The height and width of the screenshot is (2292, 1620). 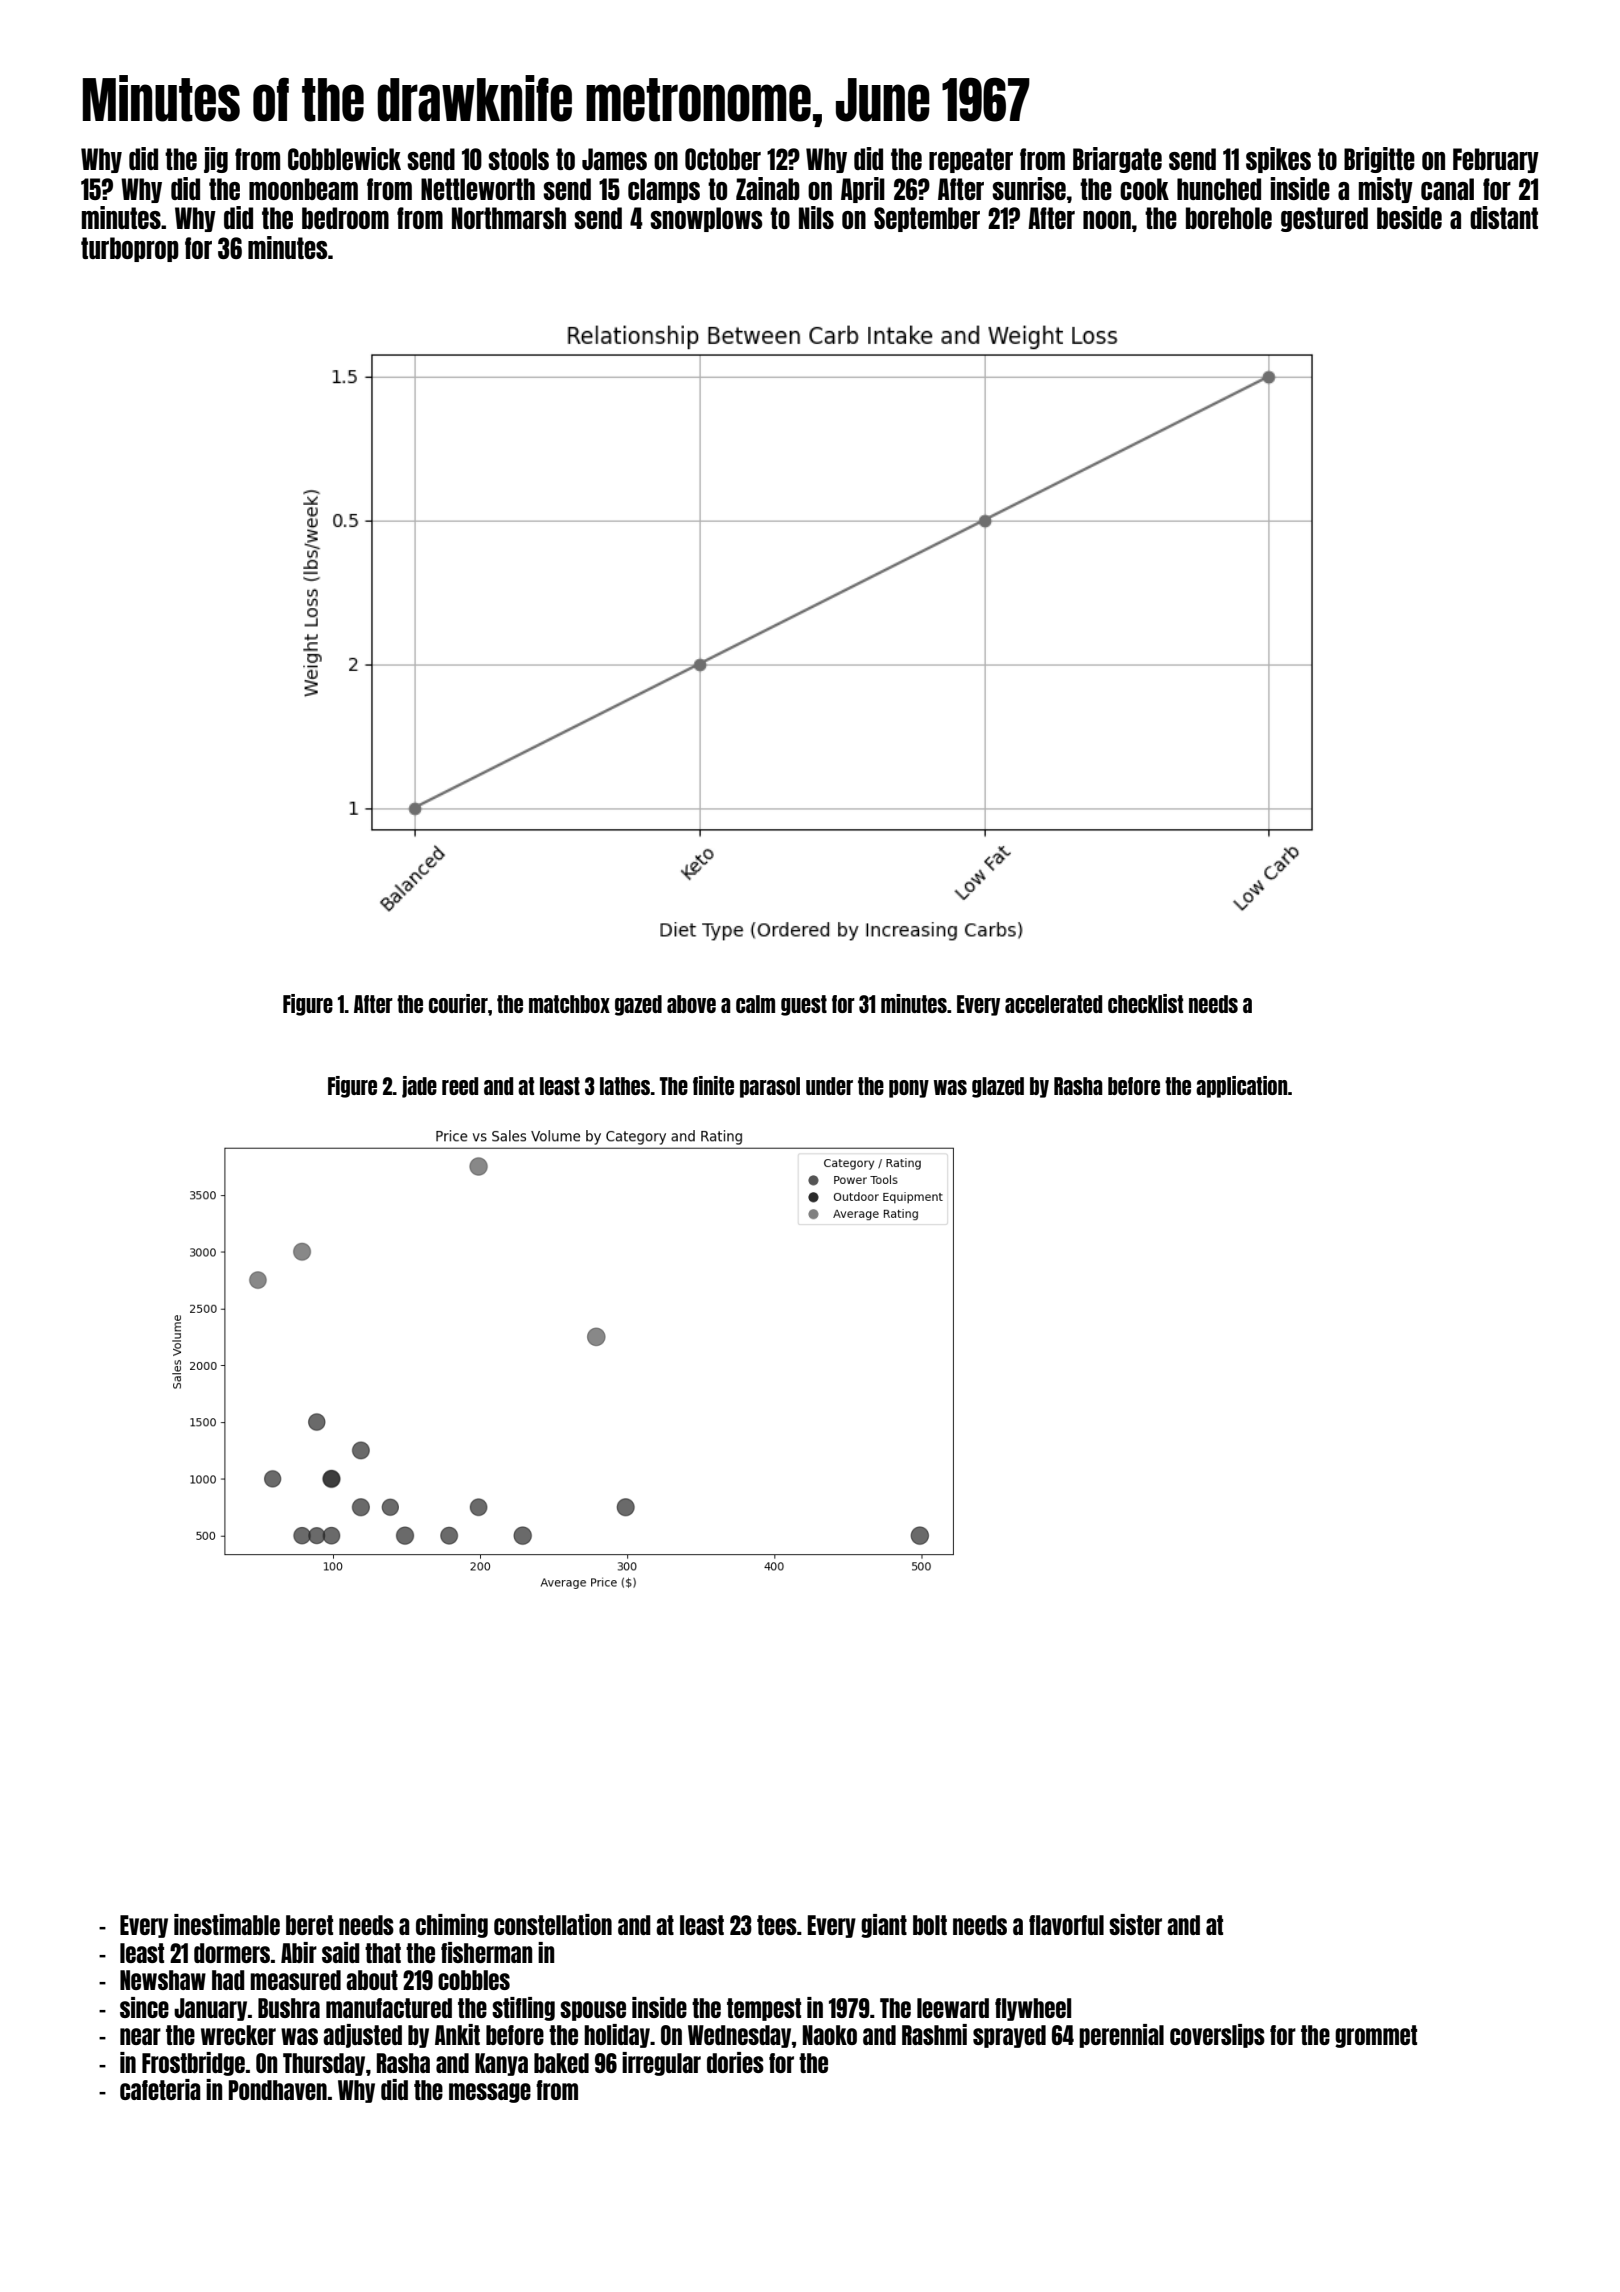 What do you see at coordinates (909, 1089) in the screenshot?
I see `pony` at bounding box center [909, 1089].
